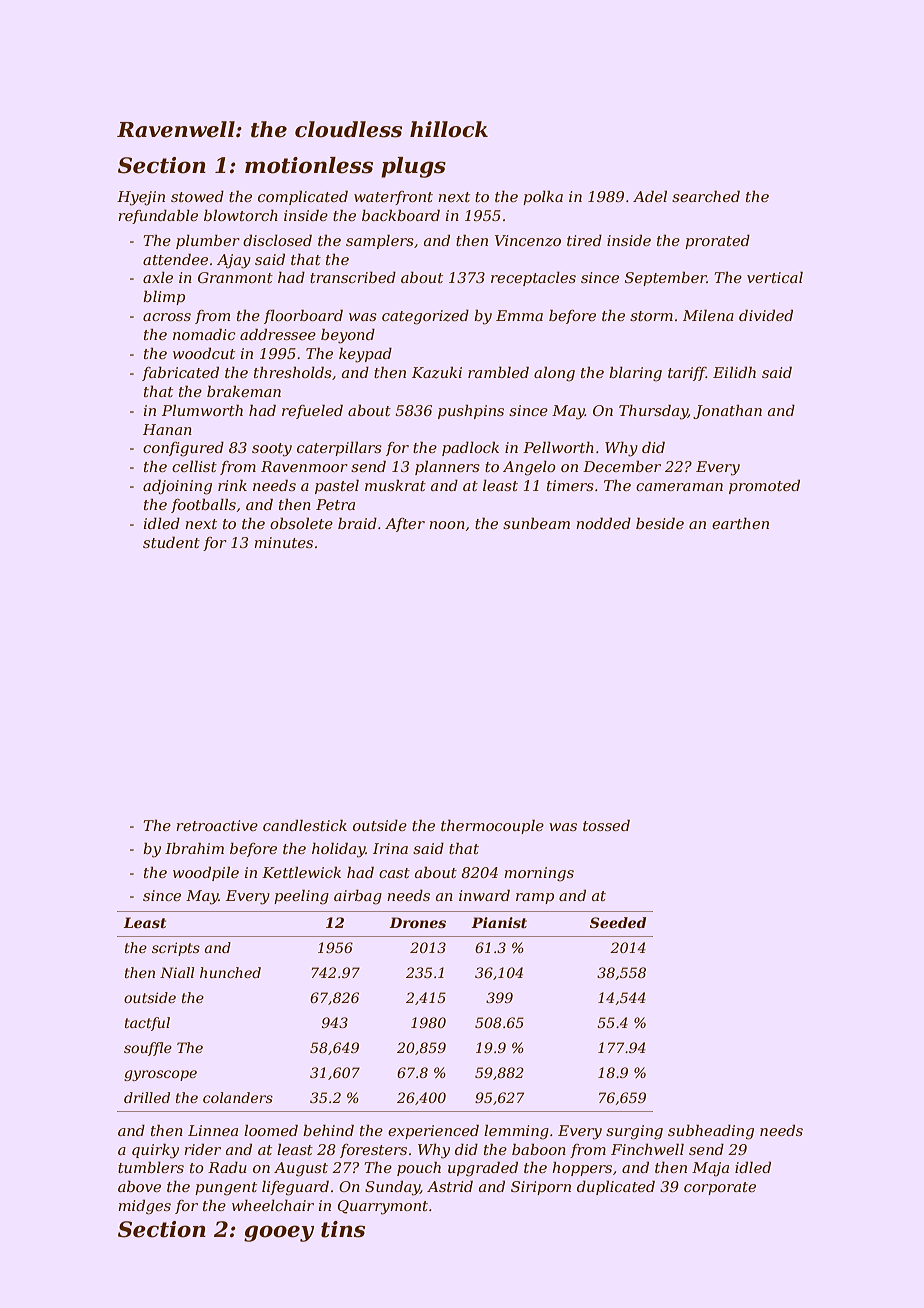  What do you see at coordinates (380, 241) in the document?
I see `samplers` at bounding box center [380, 241].
